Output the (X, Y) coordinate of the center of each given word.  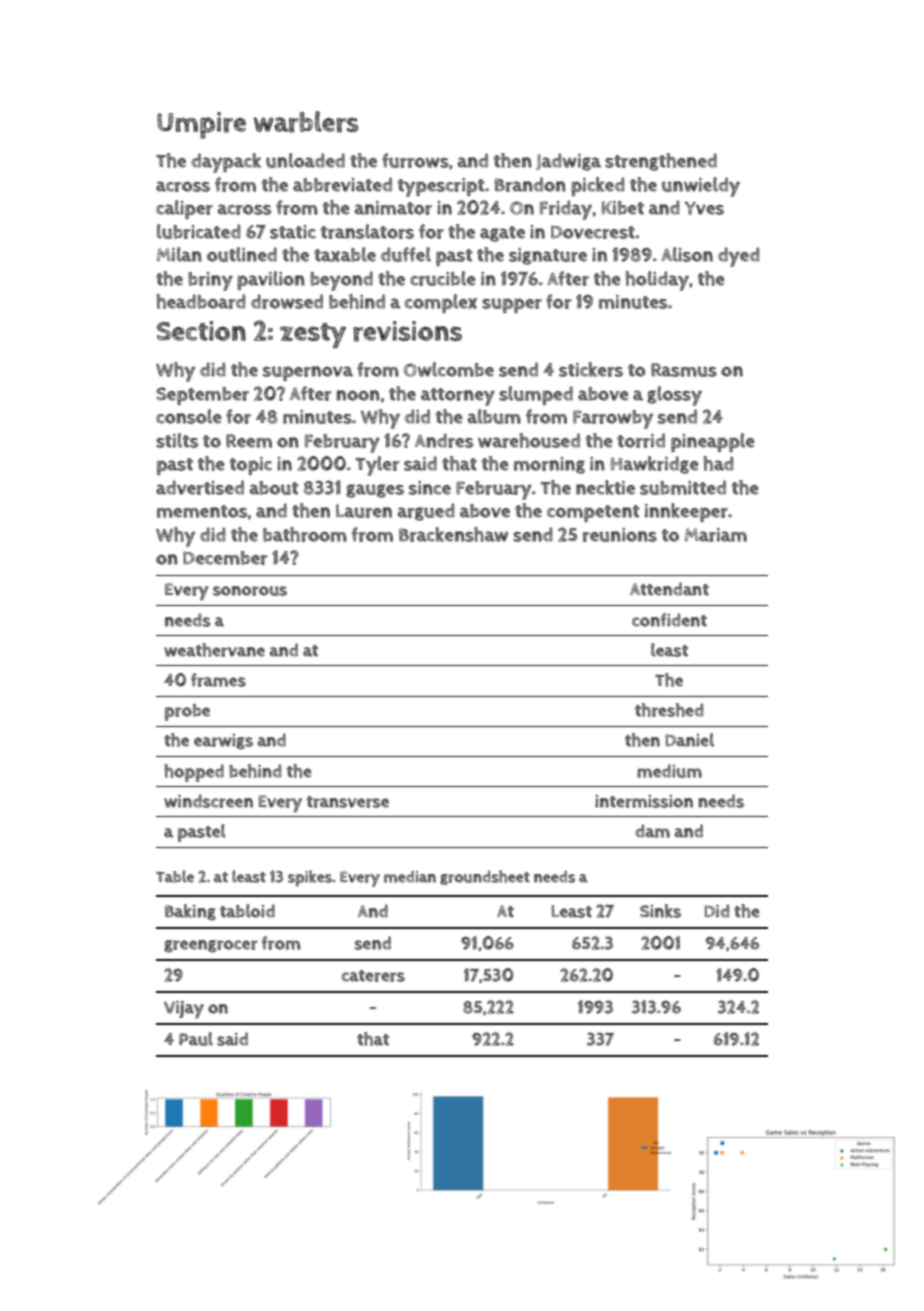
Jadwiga (568, 162)
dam (652, 831)
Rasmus (684, 370)
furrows (415, 160)
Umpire (201, 125)
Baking (190, 912)
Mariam (716, 535)
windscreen (208, 801)
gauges (375, 491)
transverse (348, 802)
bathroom (305, 534)
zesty (313, 335)
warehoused (529, 440)
